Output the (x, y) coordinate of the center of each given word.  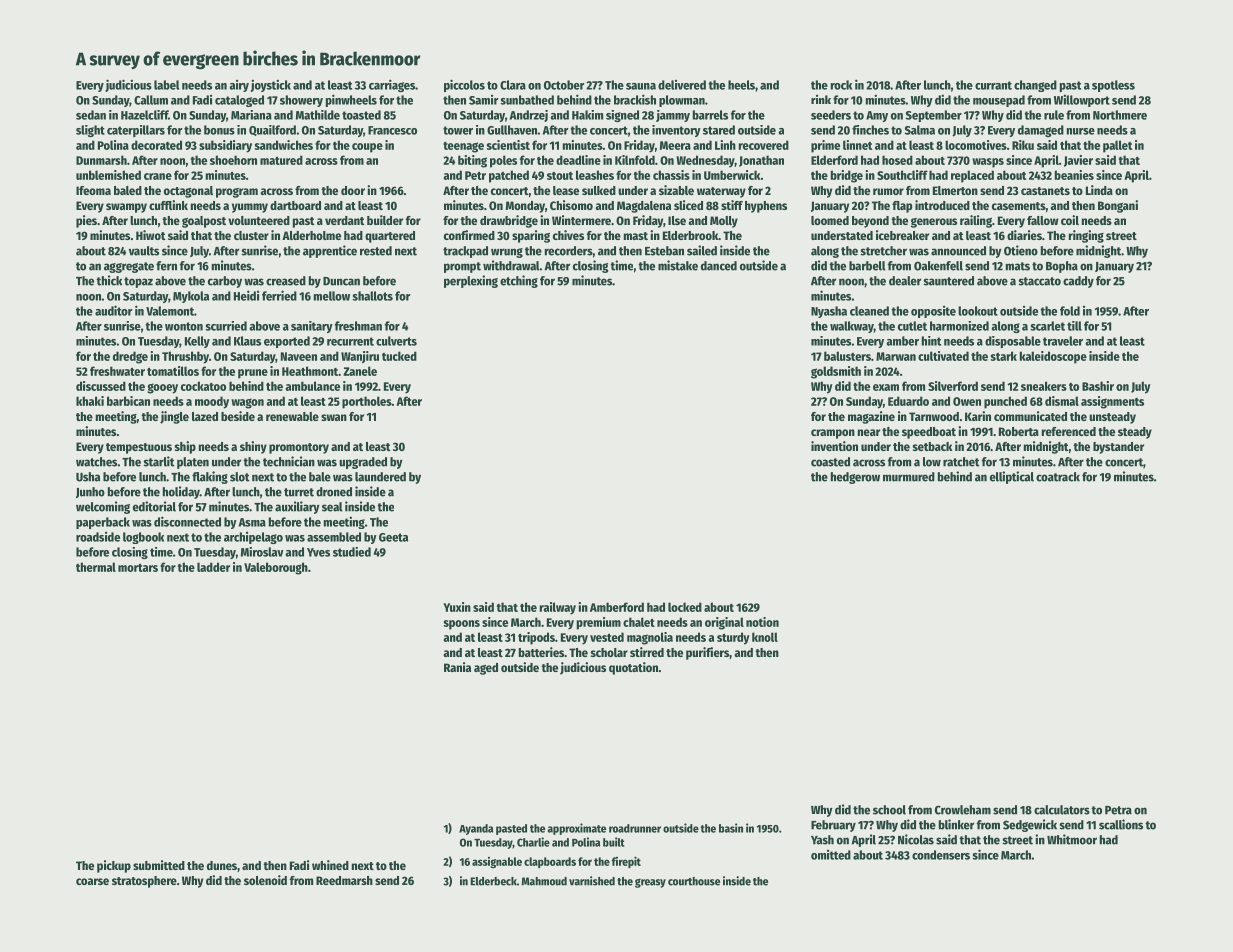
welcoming (103, 507)
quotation (633, 668)
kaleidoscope (1053, 357)
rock (841, 85)
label (166, 85)
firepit (626, 862)
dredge (130, 357)
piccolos (464, 85)
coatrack (1058, 477)
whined (330, 865)
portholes (367, 402)
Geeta (393, 537)
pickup (114, 866)
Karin (978, 416)
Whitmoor (1072, 839)
